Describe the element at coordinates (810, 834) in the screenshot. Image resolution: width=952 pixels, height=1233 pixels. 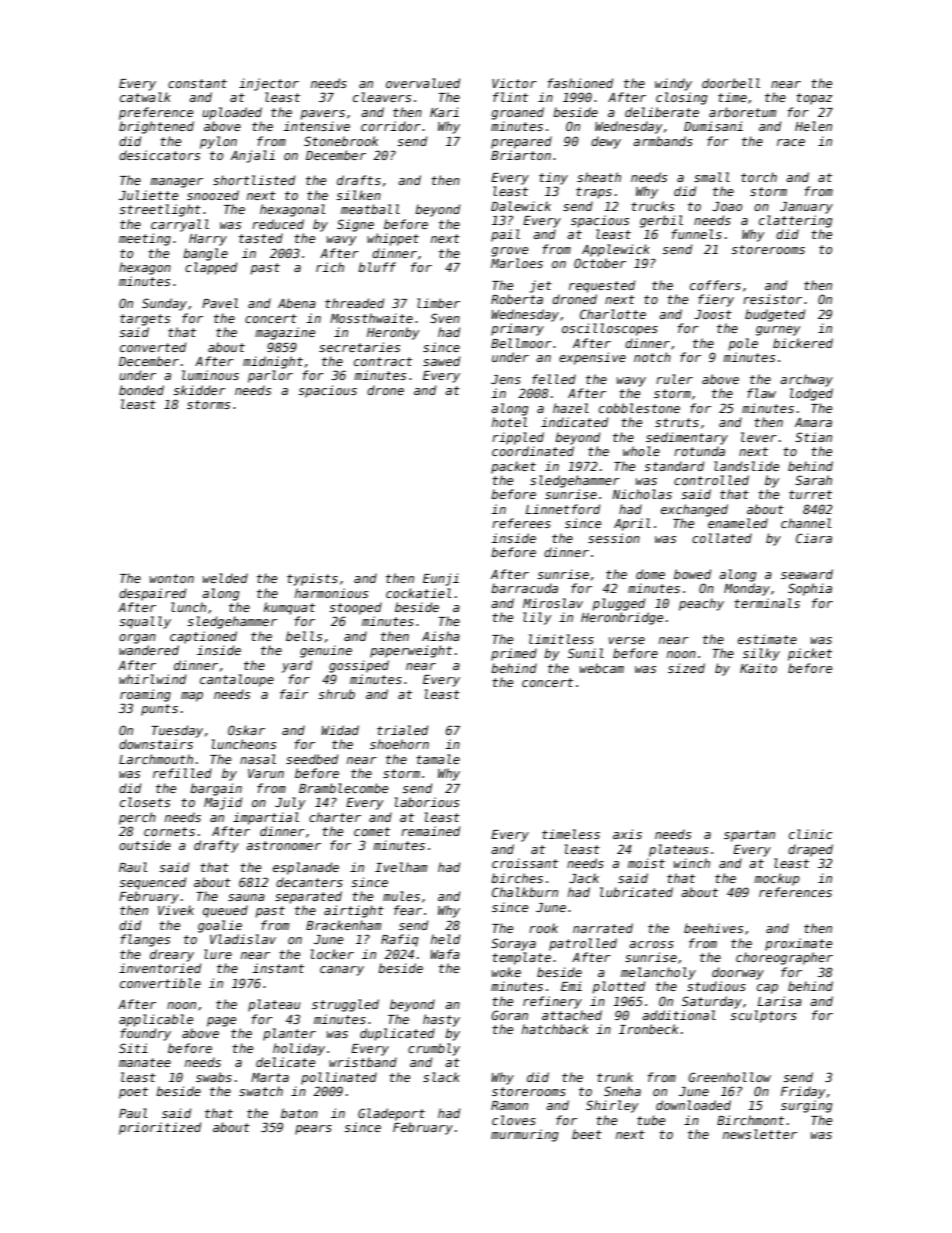
I see `clinic` at that location.
